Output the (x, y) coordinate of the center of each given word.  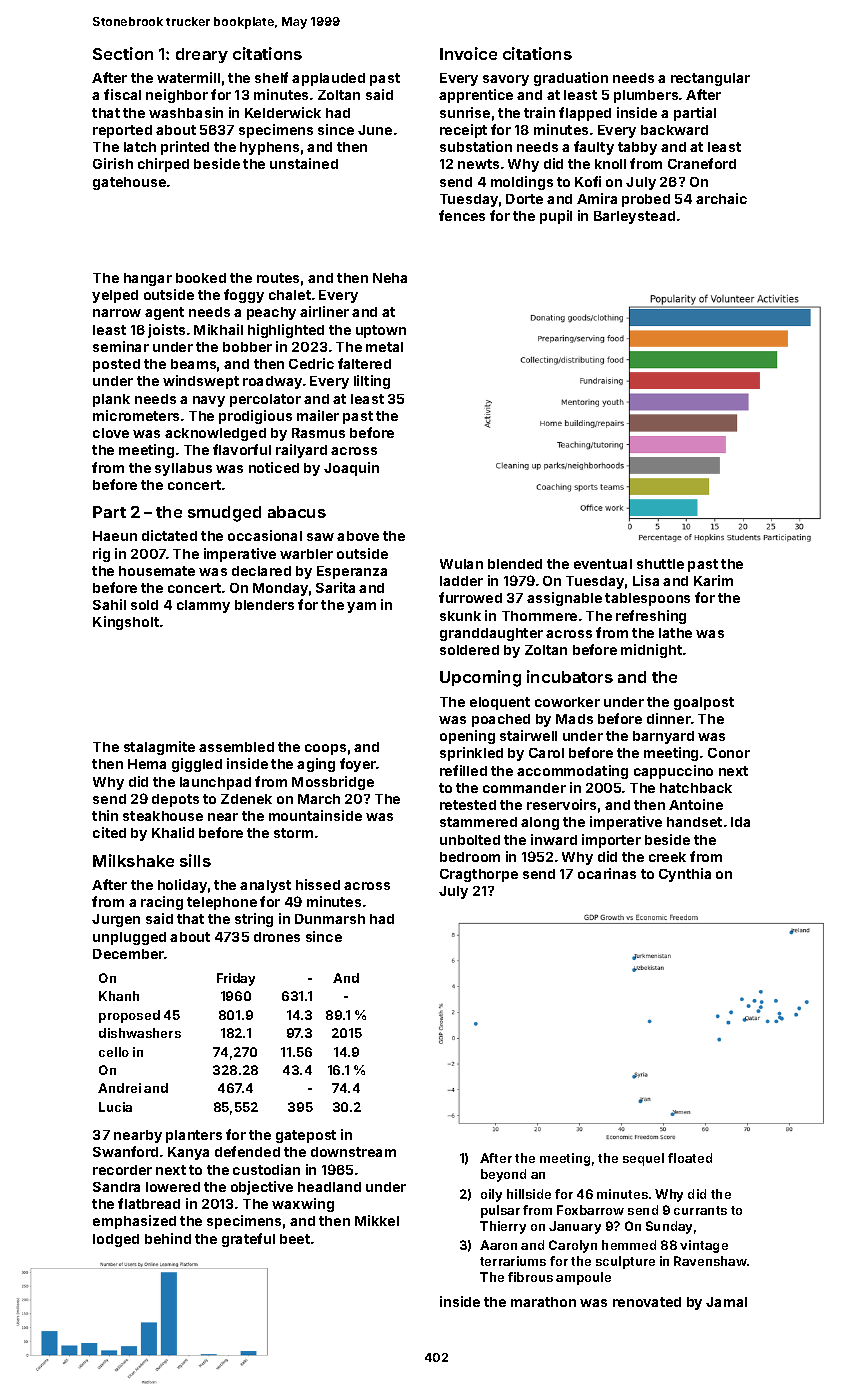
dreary (202, 55)
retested (468, 805)
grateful (248, 1240)
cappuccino (673, 772)
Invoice (468, 53)
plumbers (646, 96)
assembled (236, 747)
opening (467, 737)
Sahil (109, 604)
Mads (574, 719)
